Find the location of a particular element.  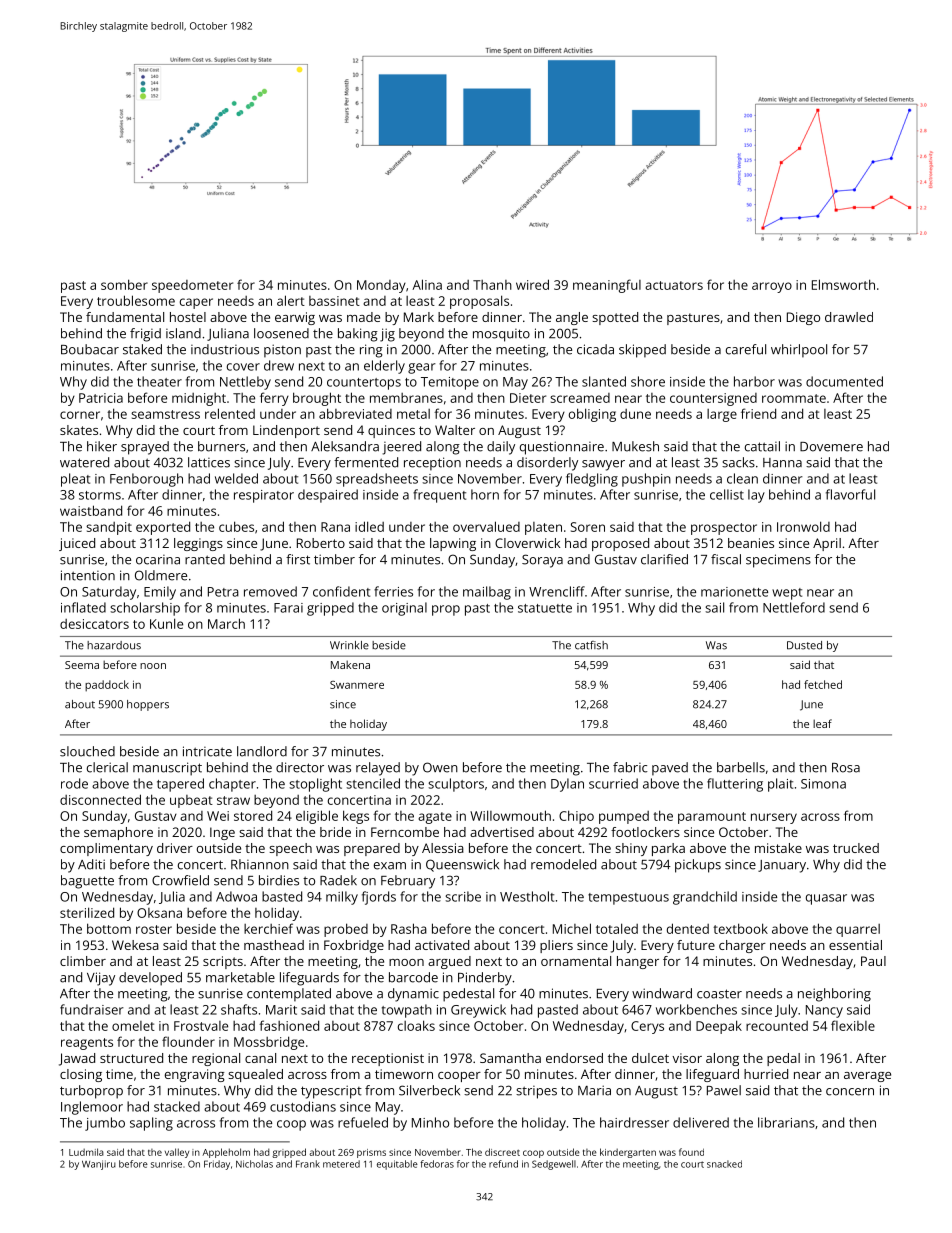

slouched is located at coordinates (87, 751).
